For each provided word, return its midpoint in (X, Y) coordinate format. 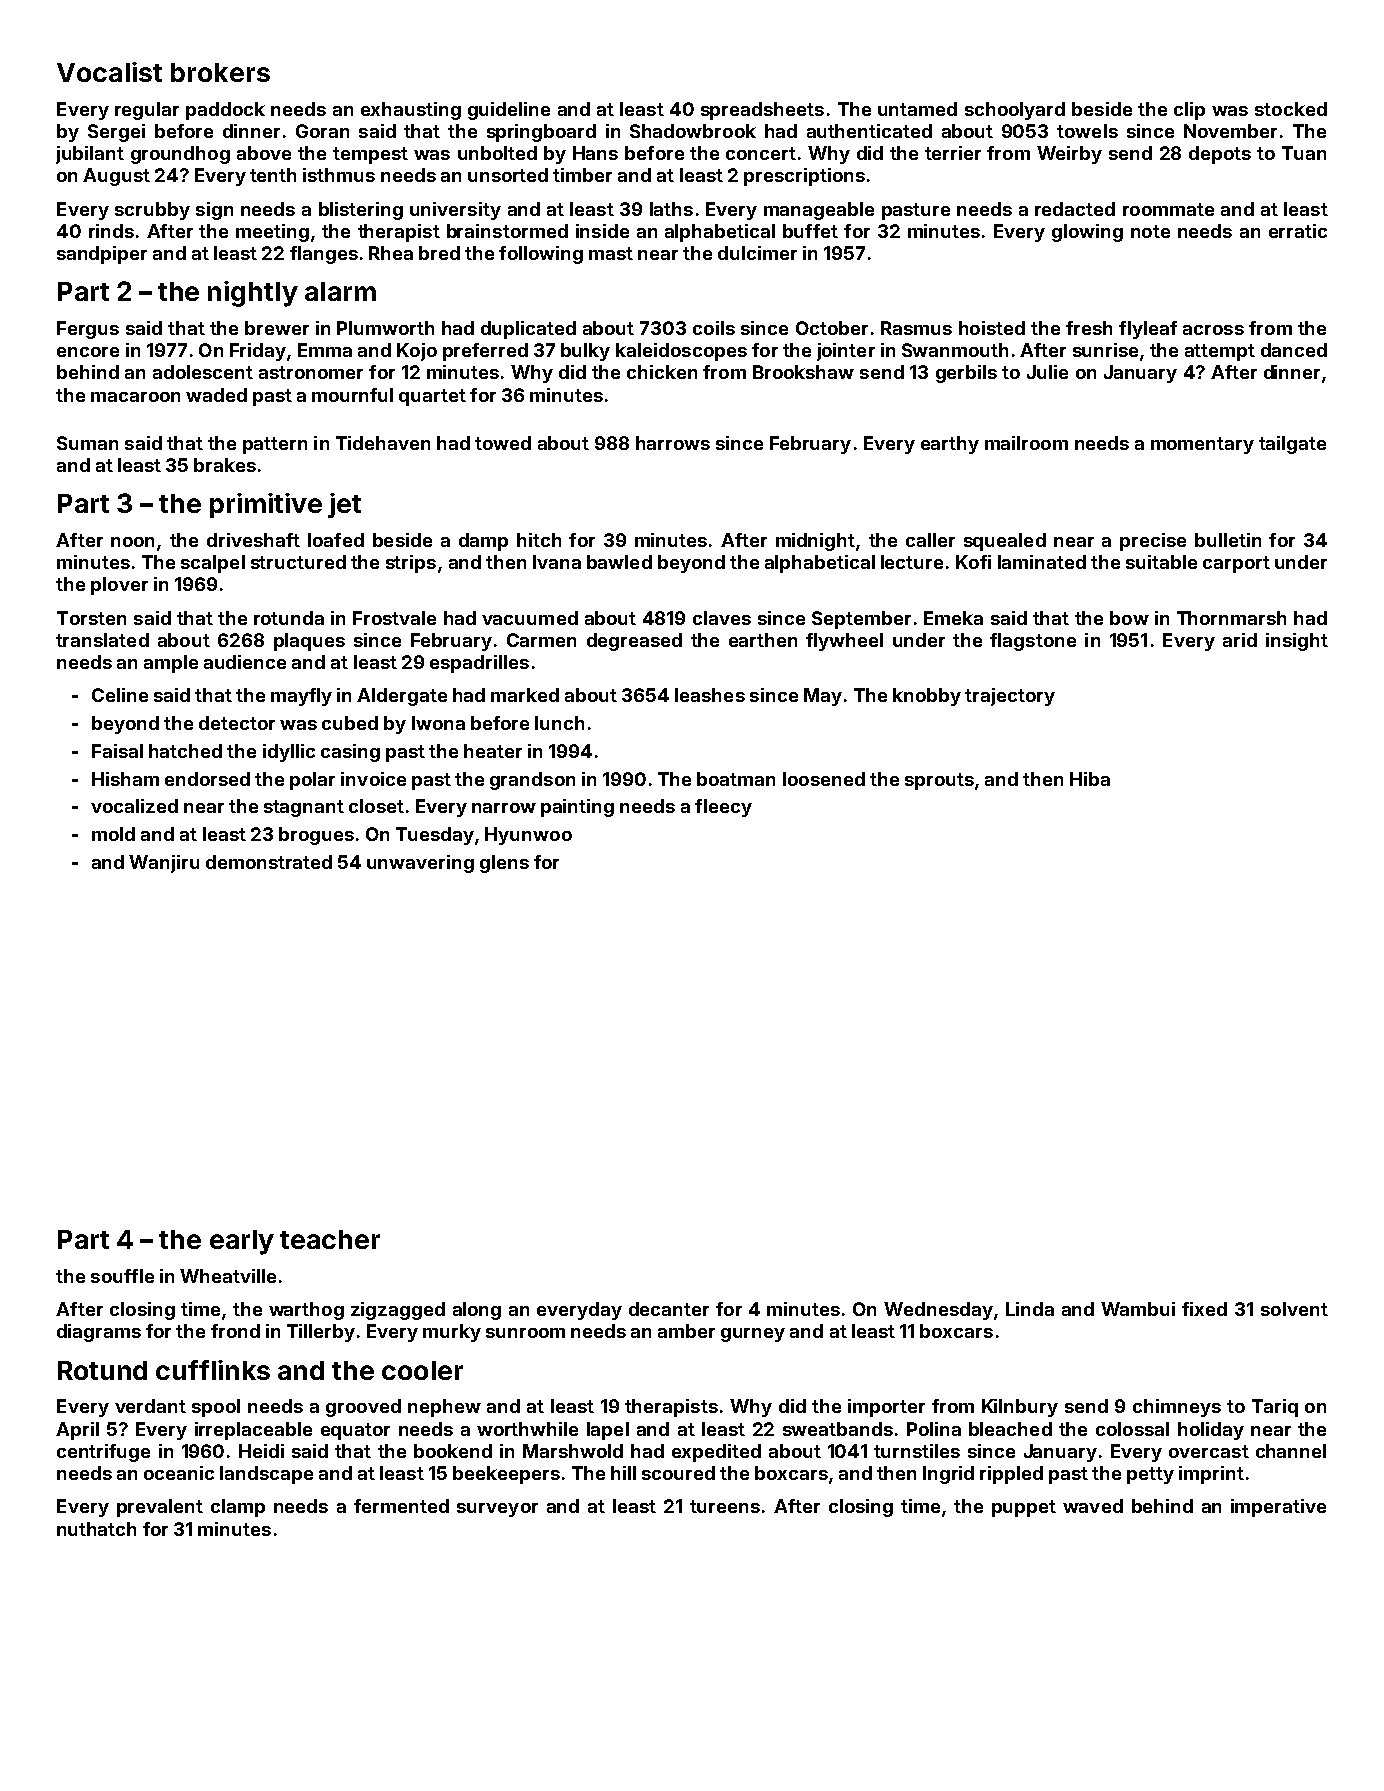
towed (503, 443)
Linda (1030, 1309)
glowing (1087, 233)
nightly (253, 294)
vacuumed (530, 618)
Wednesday (938, 1311)
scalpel (213, 564)
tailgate (1292, 445)
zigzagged (398, 1311)
